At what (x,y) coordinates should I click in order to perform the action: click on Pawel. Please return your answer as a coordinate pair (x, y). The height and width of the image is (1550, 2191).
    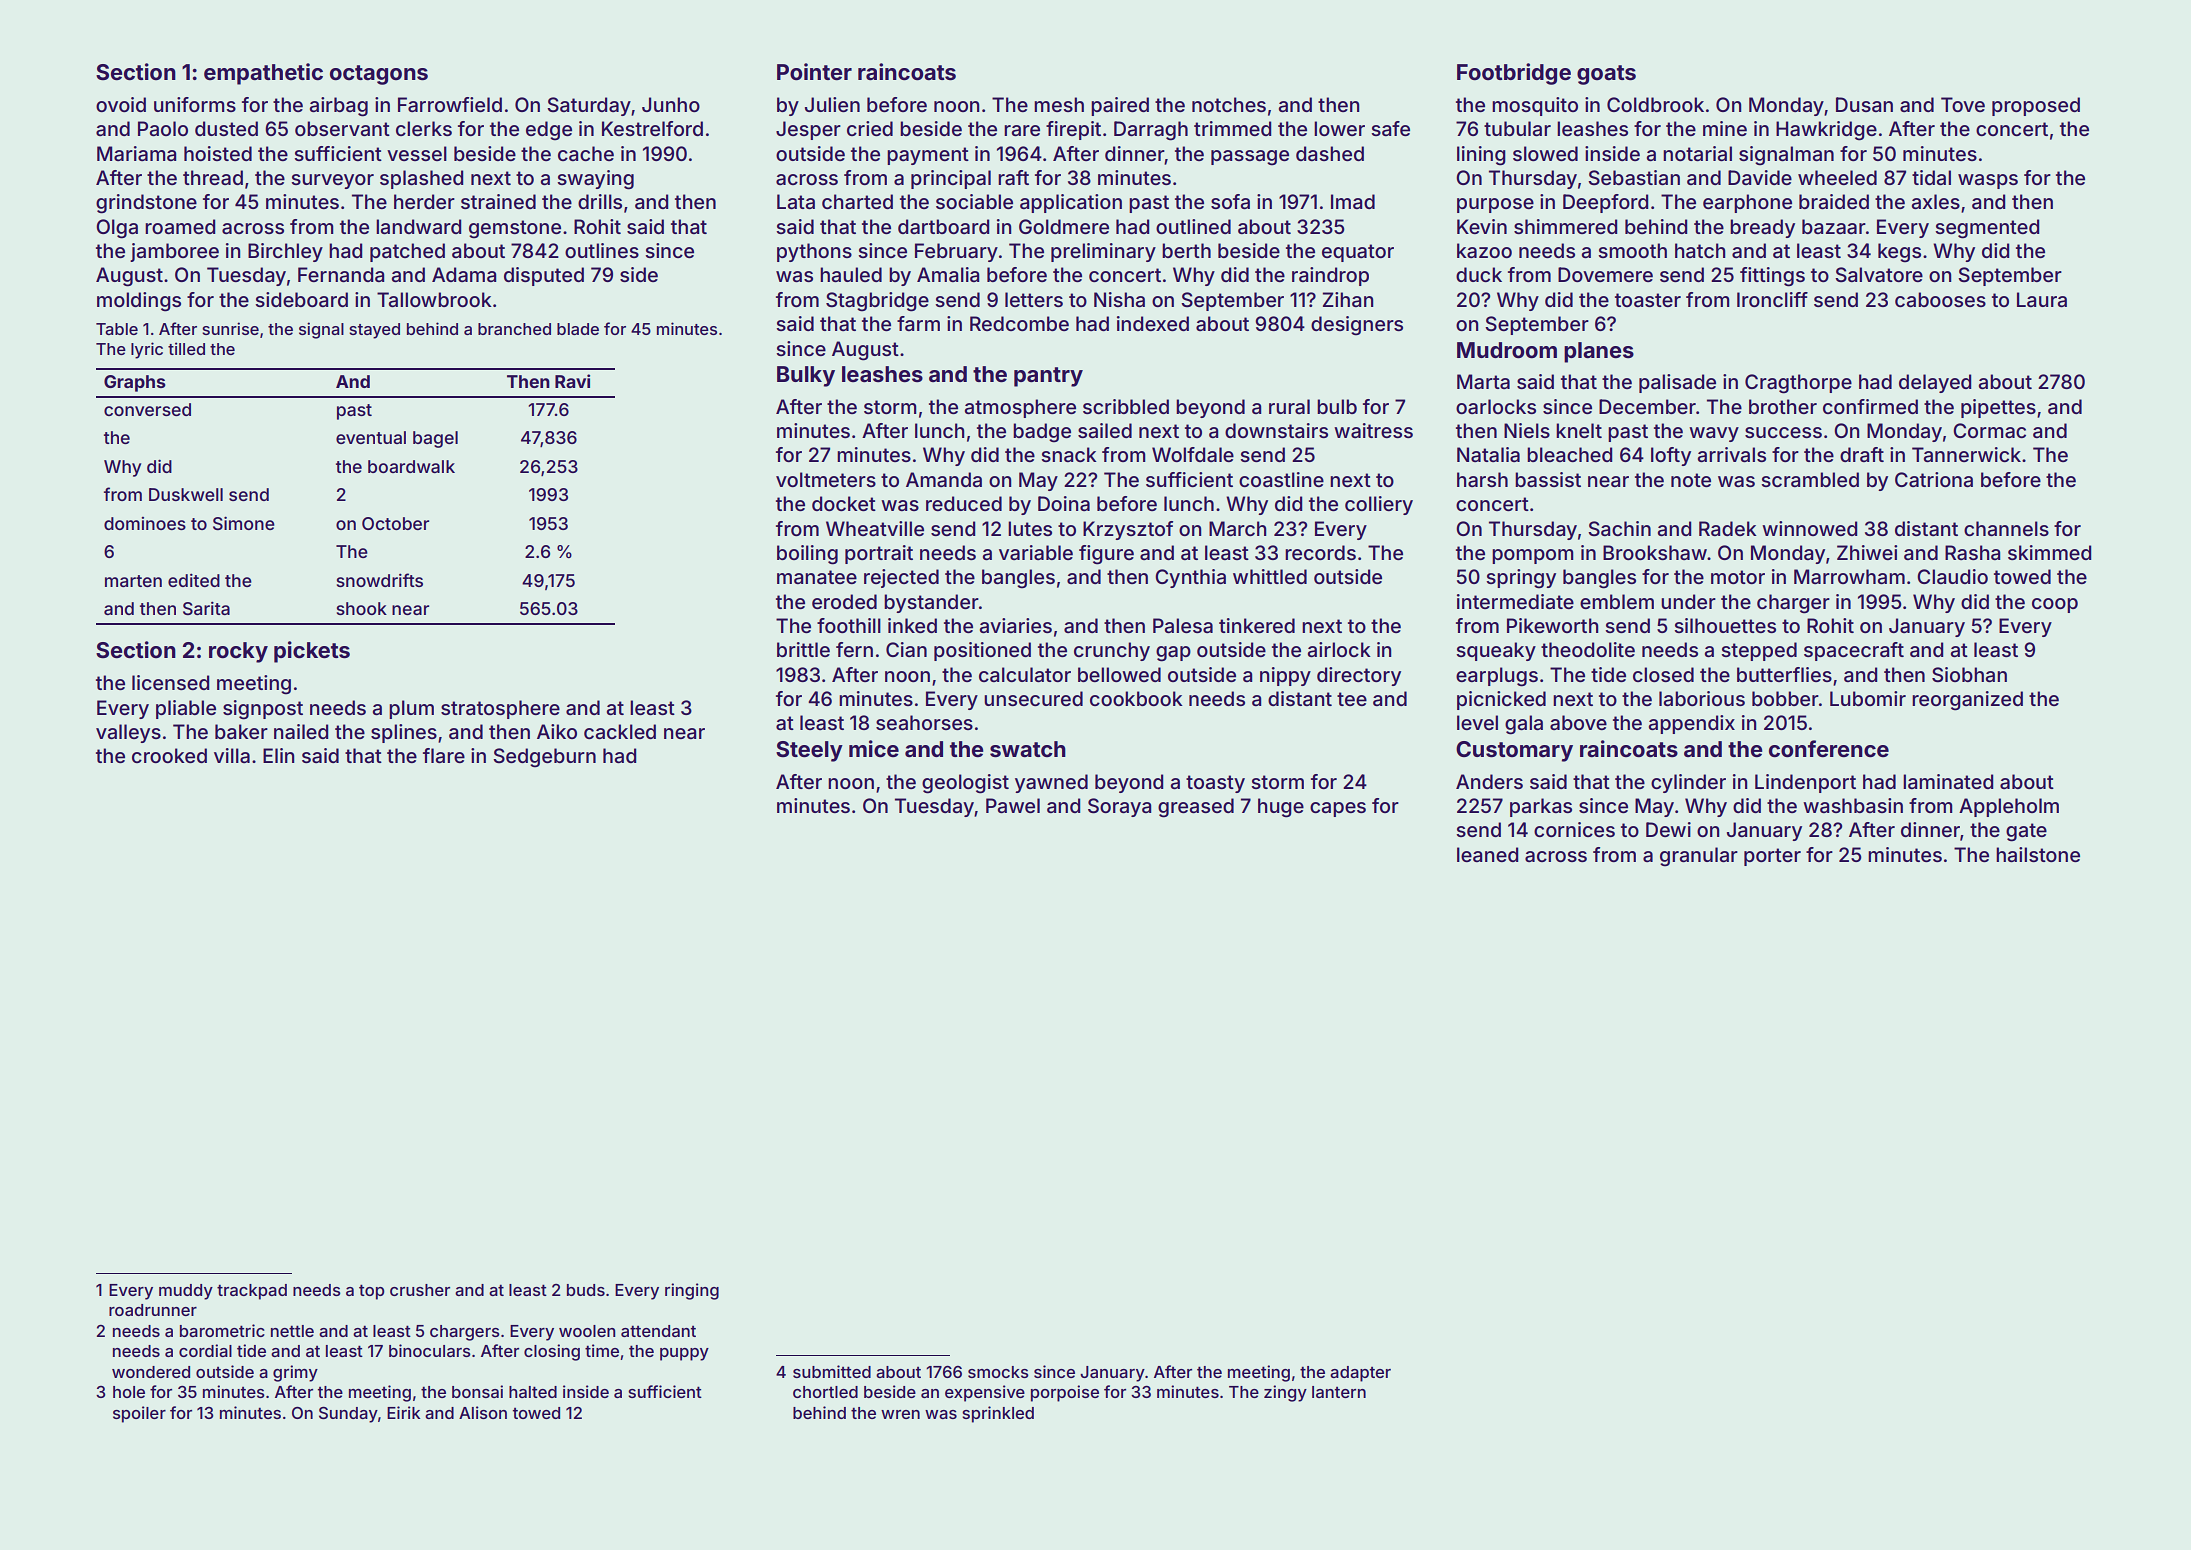
    Looking at the image, I should click on (1013, 805).
